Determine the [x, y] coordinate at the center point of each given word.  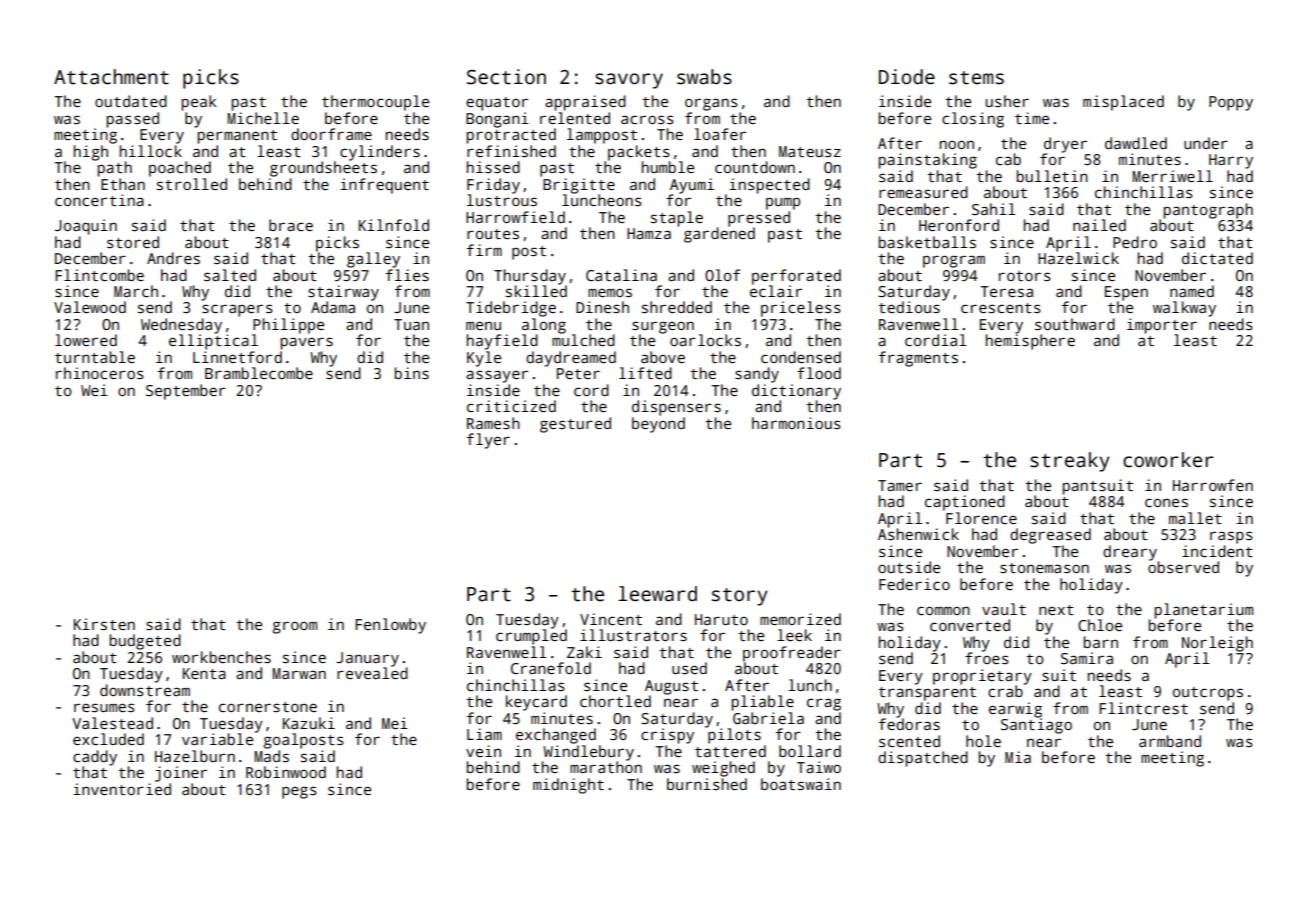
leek [794, 635]
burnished [707, 784]
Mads [271, 756]
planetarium [1203, 611]
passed [132, 120]
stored [133, 242]
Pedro [1135, 242]
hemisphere [1030, 342]
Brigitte [579, 186]
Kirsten [104, 624]
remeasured [923, 192]
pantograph [1208, 211]
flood [819, 373]
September [186, 392]
